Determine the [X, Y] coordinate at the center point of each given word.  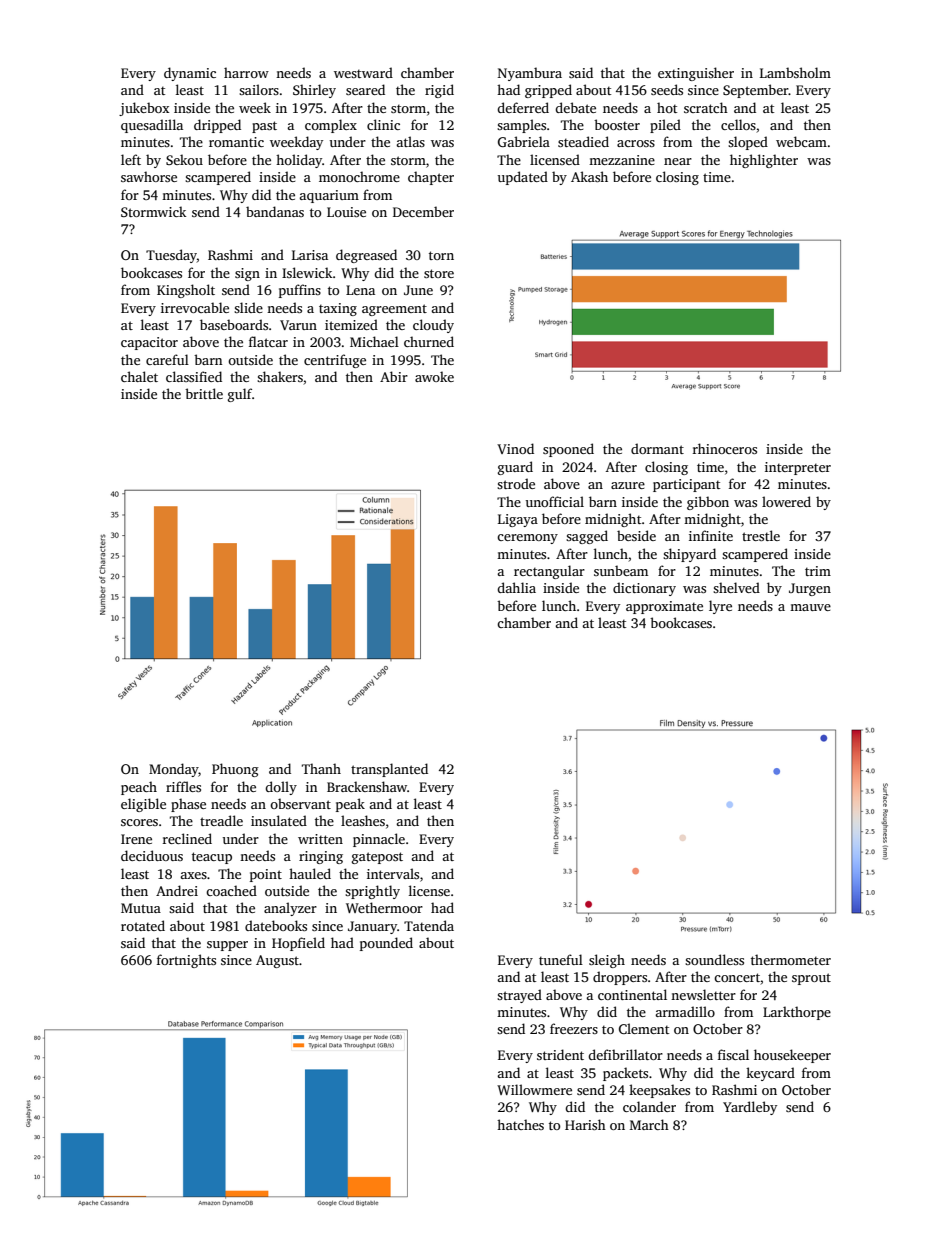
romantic [236, 142]
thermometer [791, 959]
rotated [143, 925]
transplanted [389, 770]
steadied [583, 141]
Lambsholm [795, 72]
